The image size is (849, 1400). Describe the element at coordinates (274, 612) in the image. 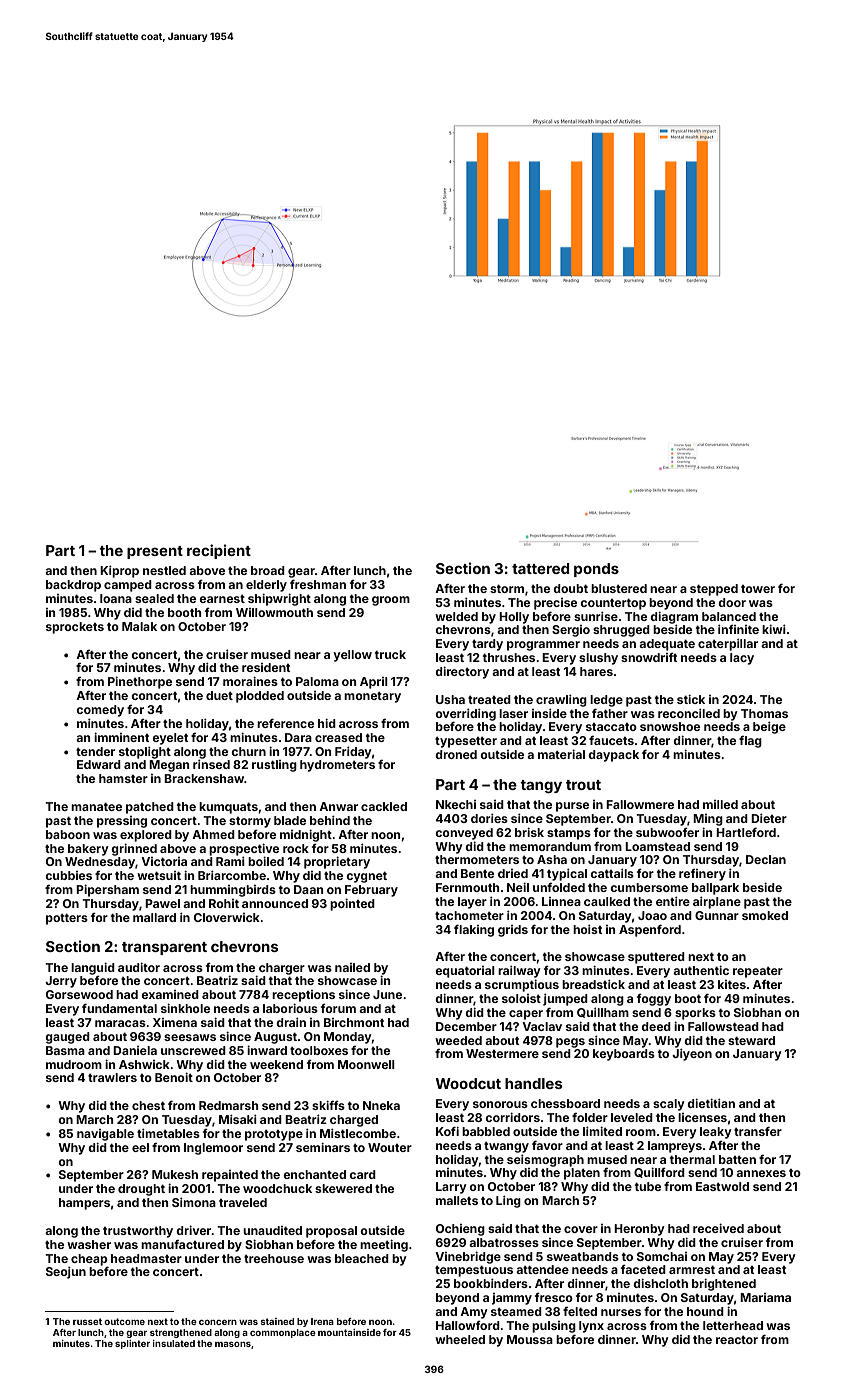

I see `Willowmouth` at that location.
